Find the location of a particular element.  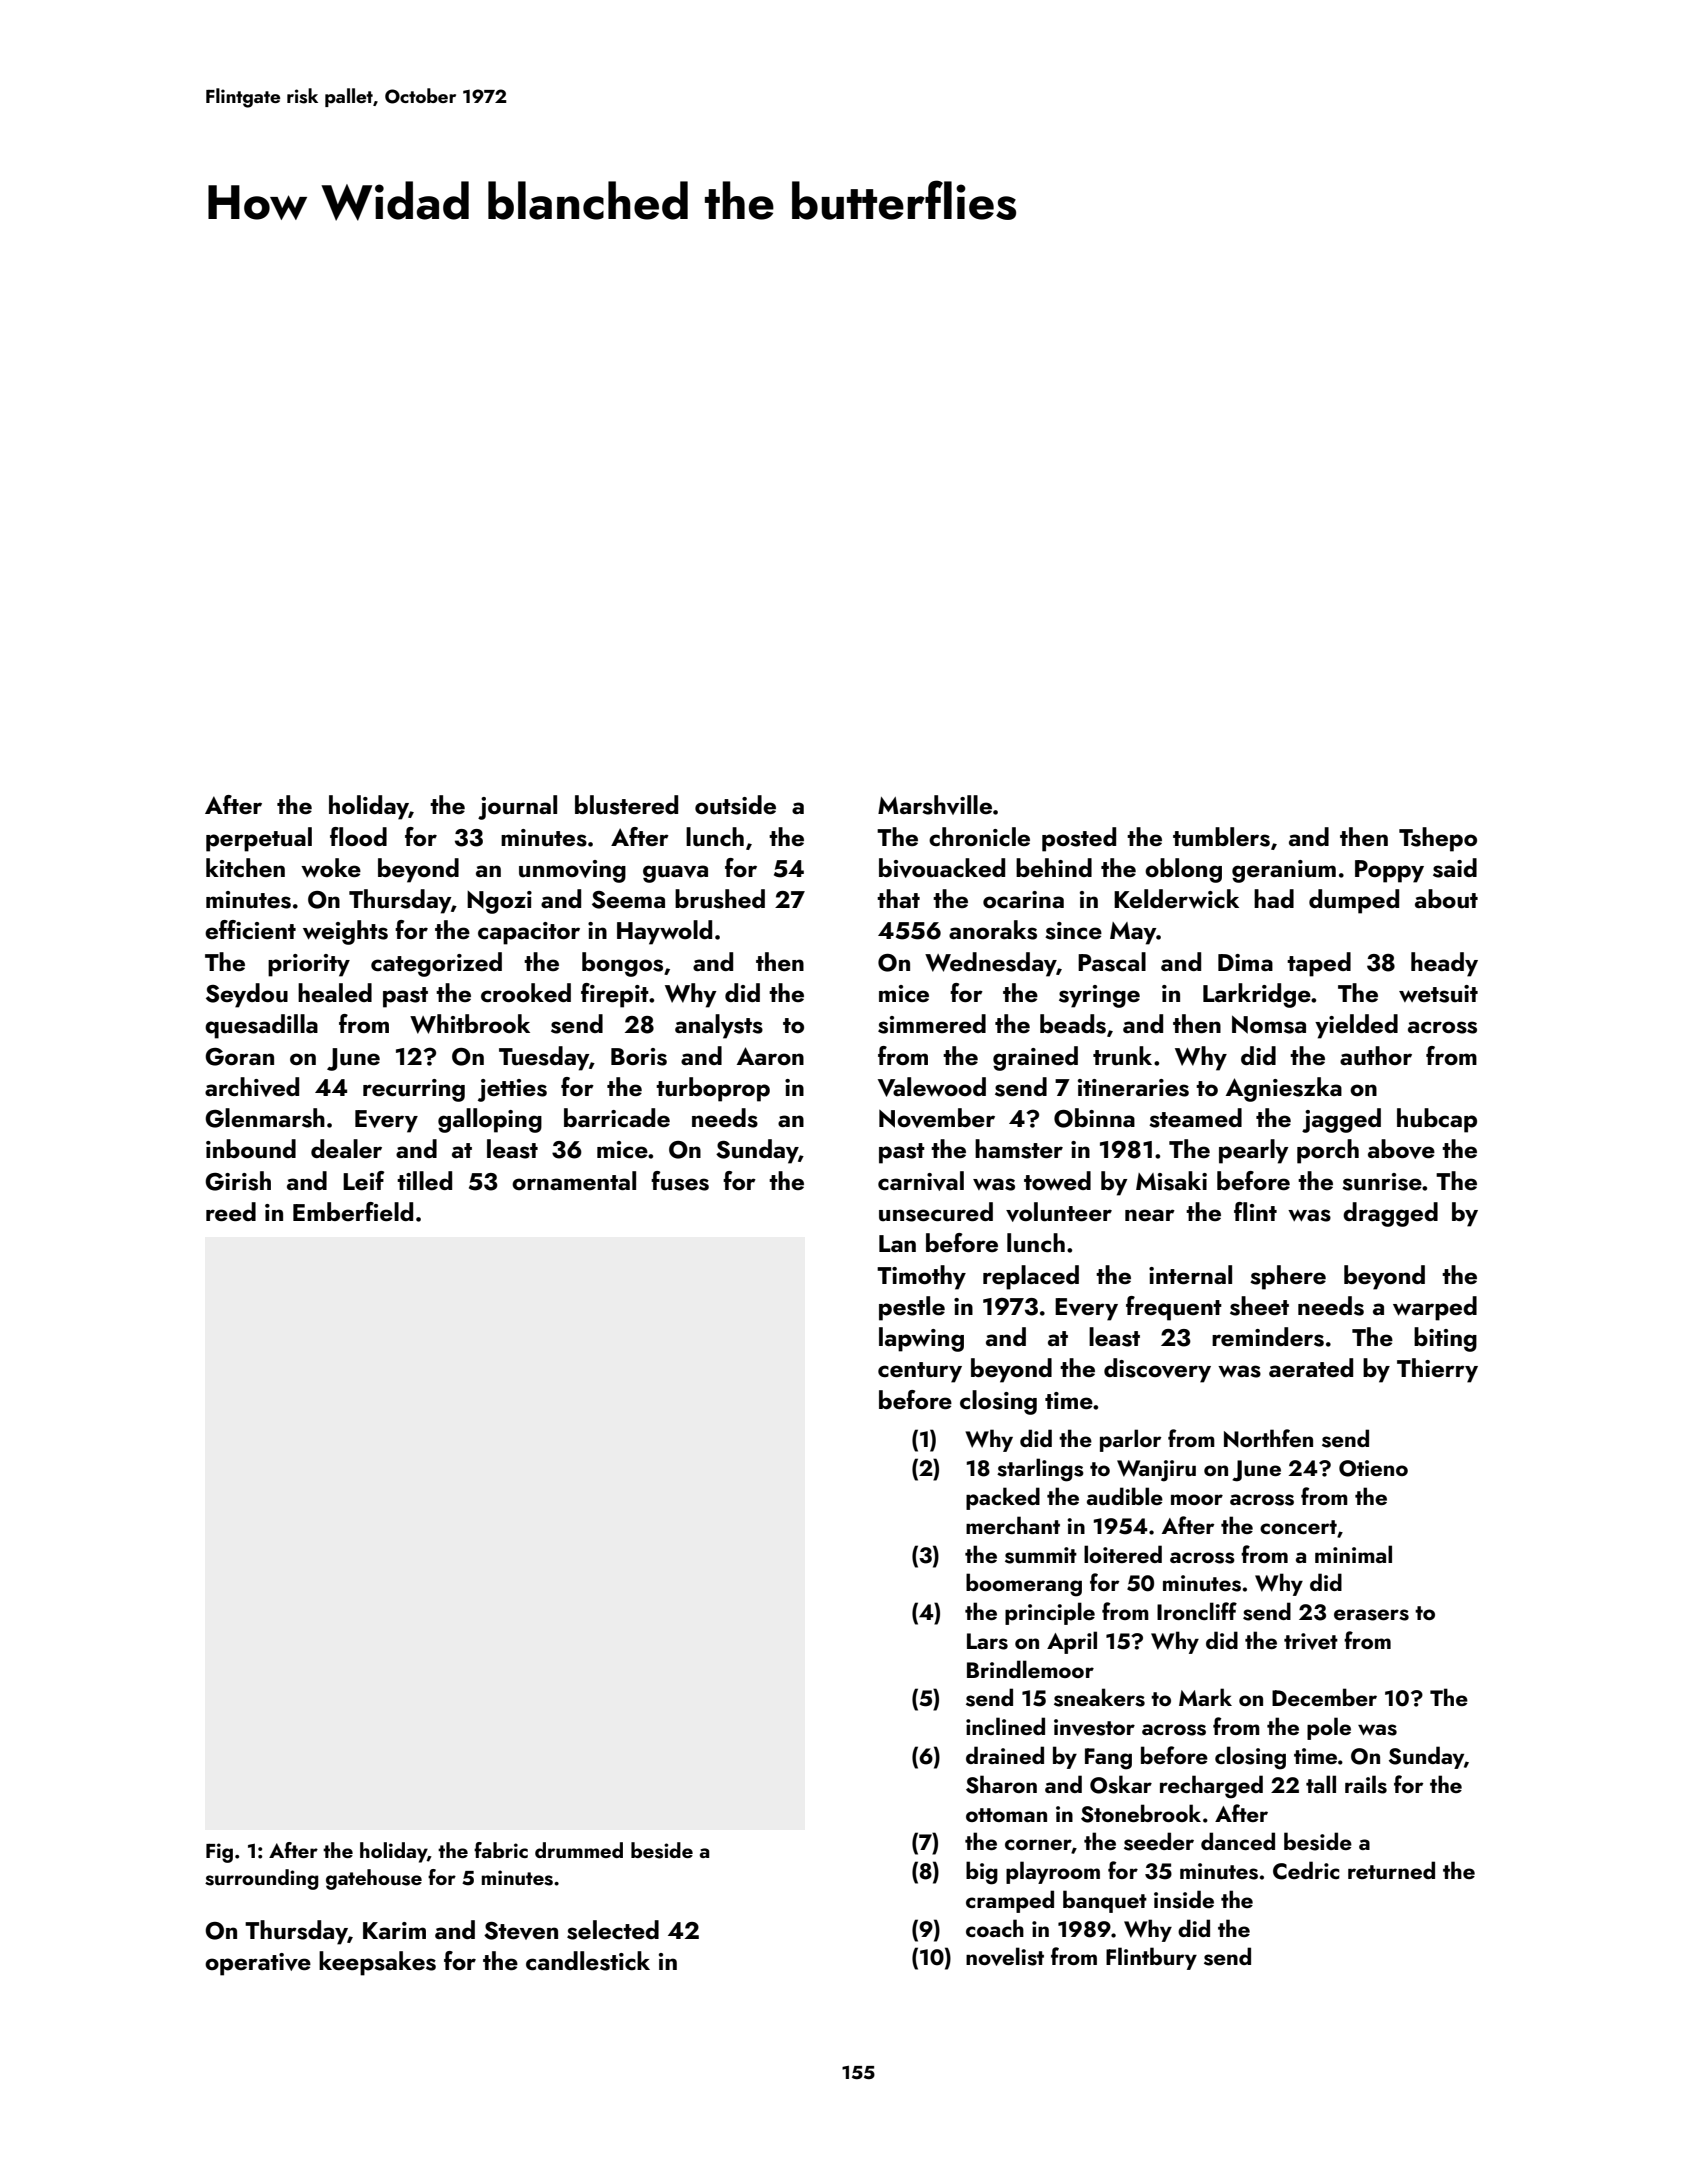

Fig is located at coordinates (219, 1853).
